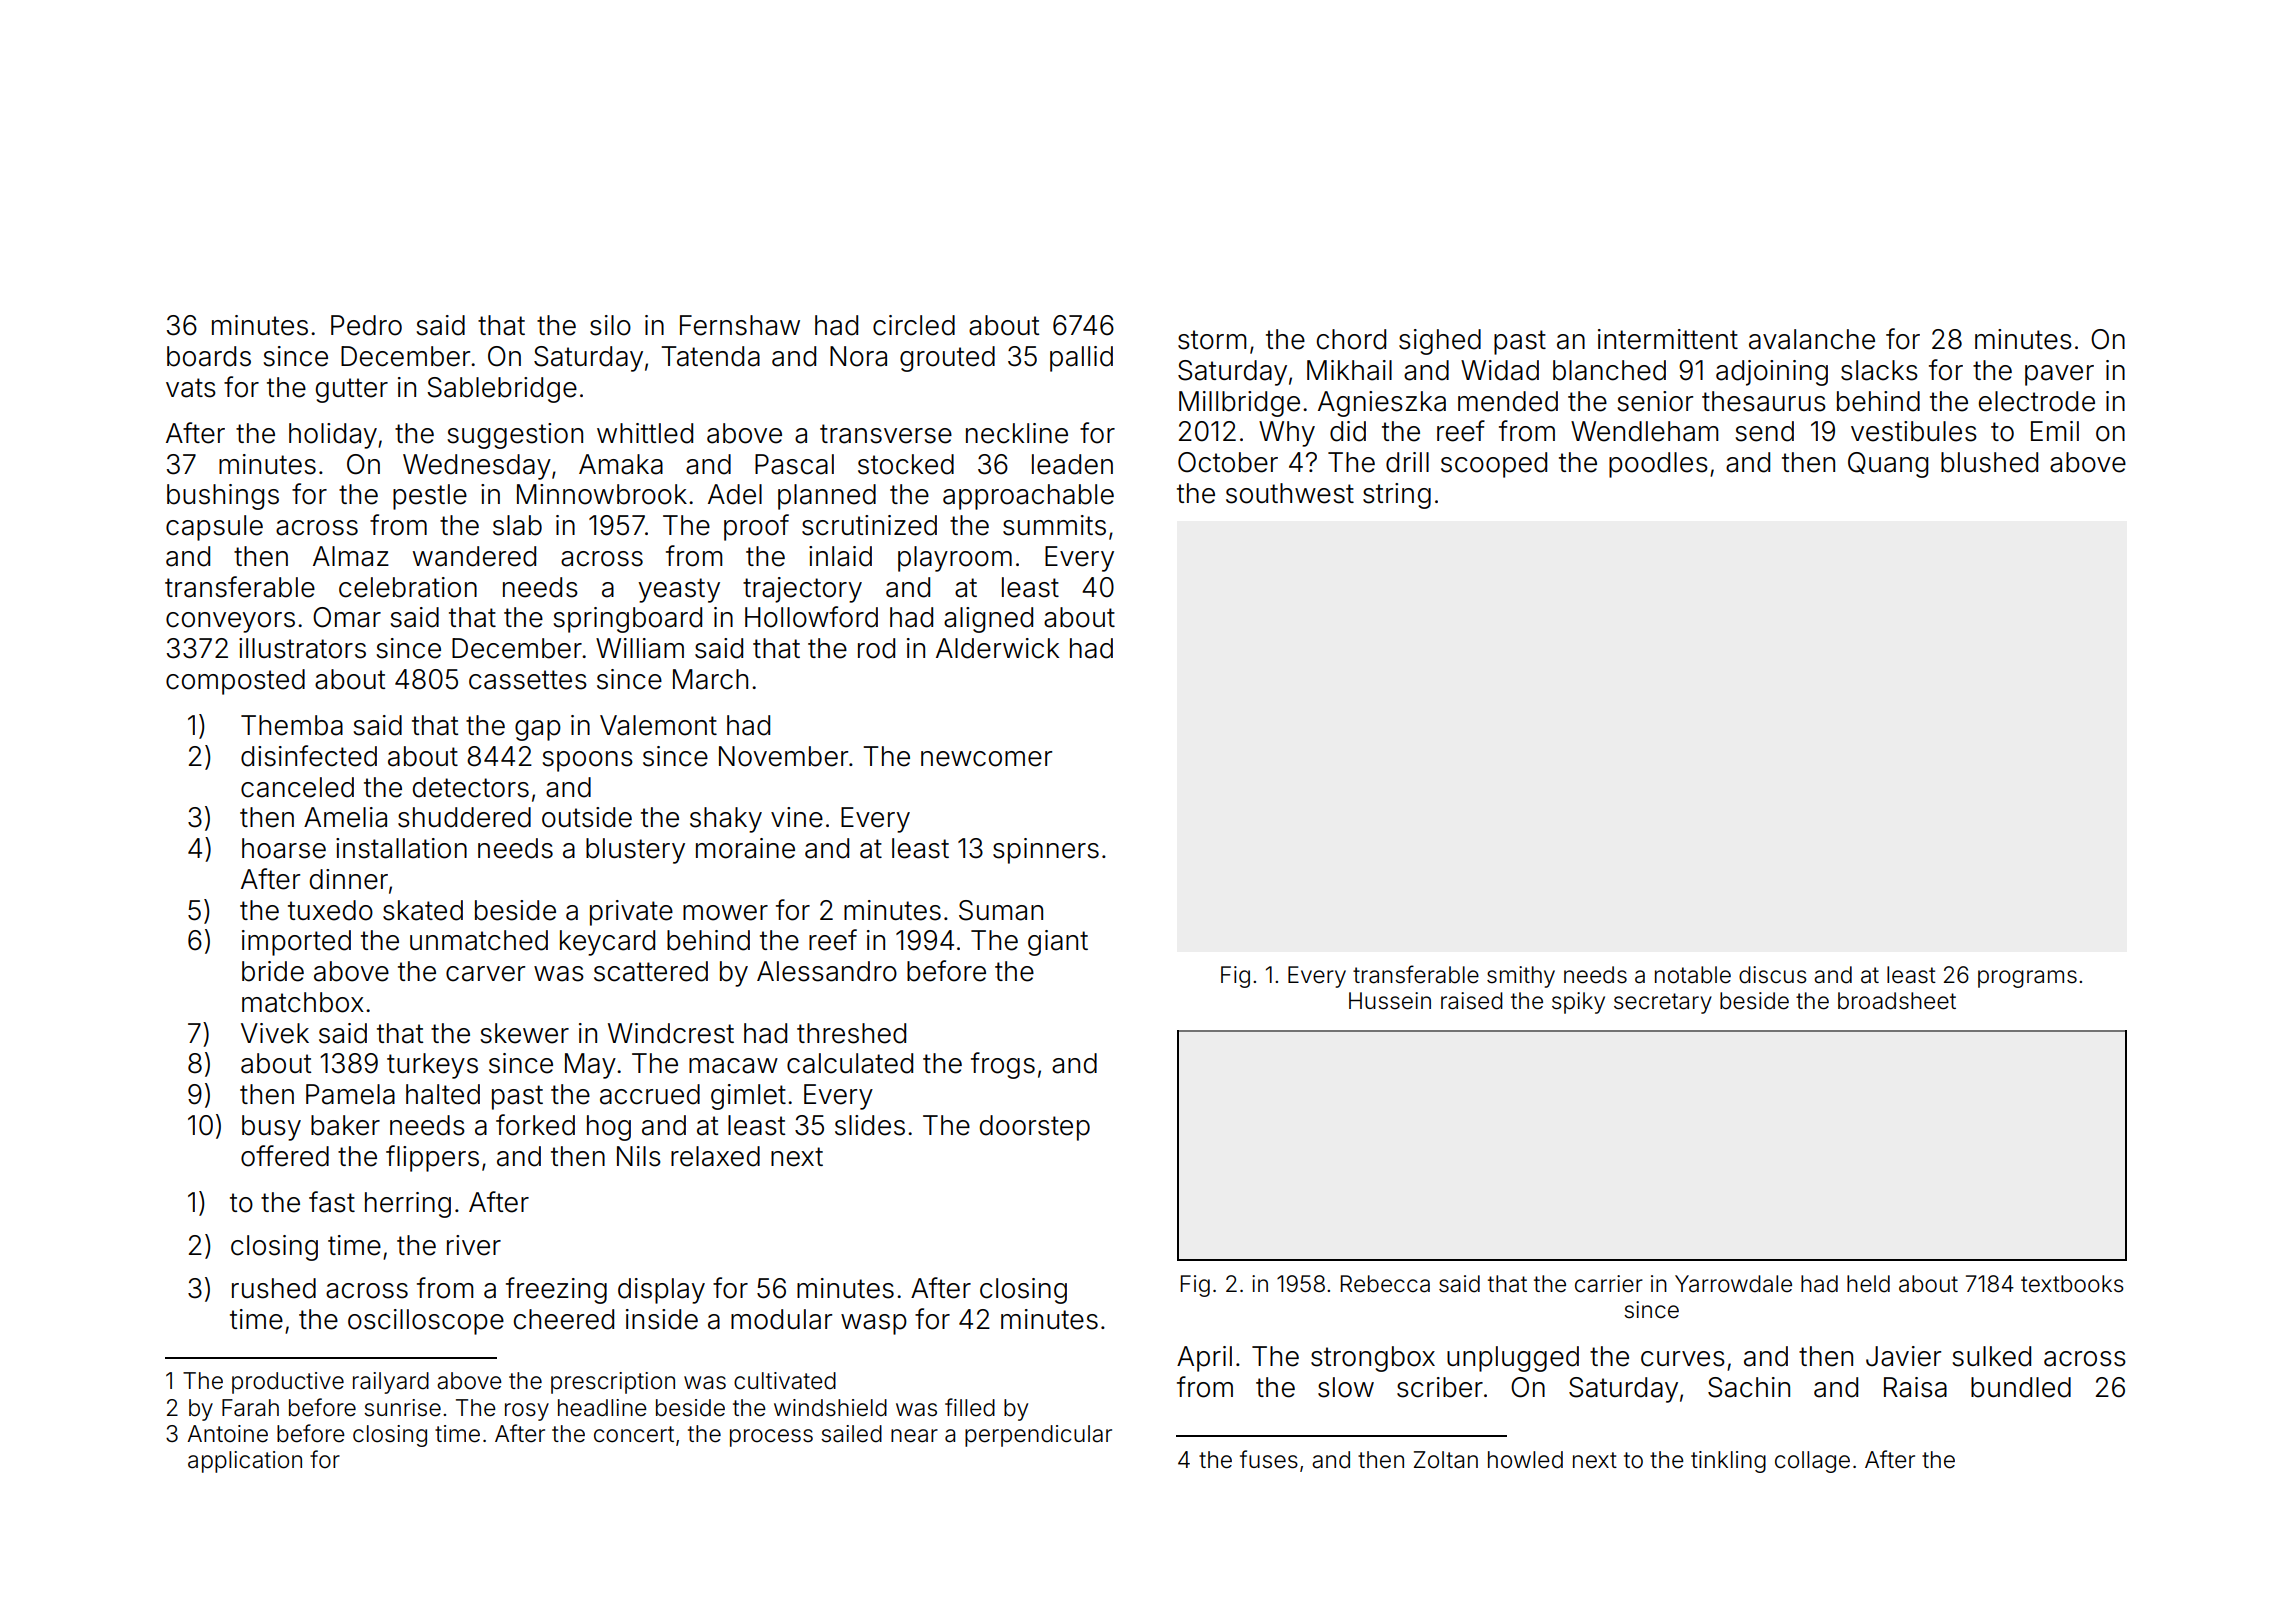  I want to click on installation, so click(401, 848).
